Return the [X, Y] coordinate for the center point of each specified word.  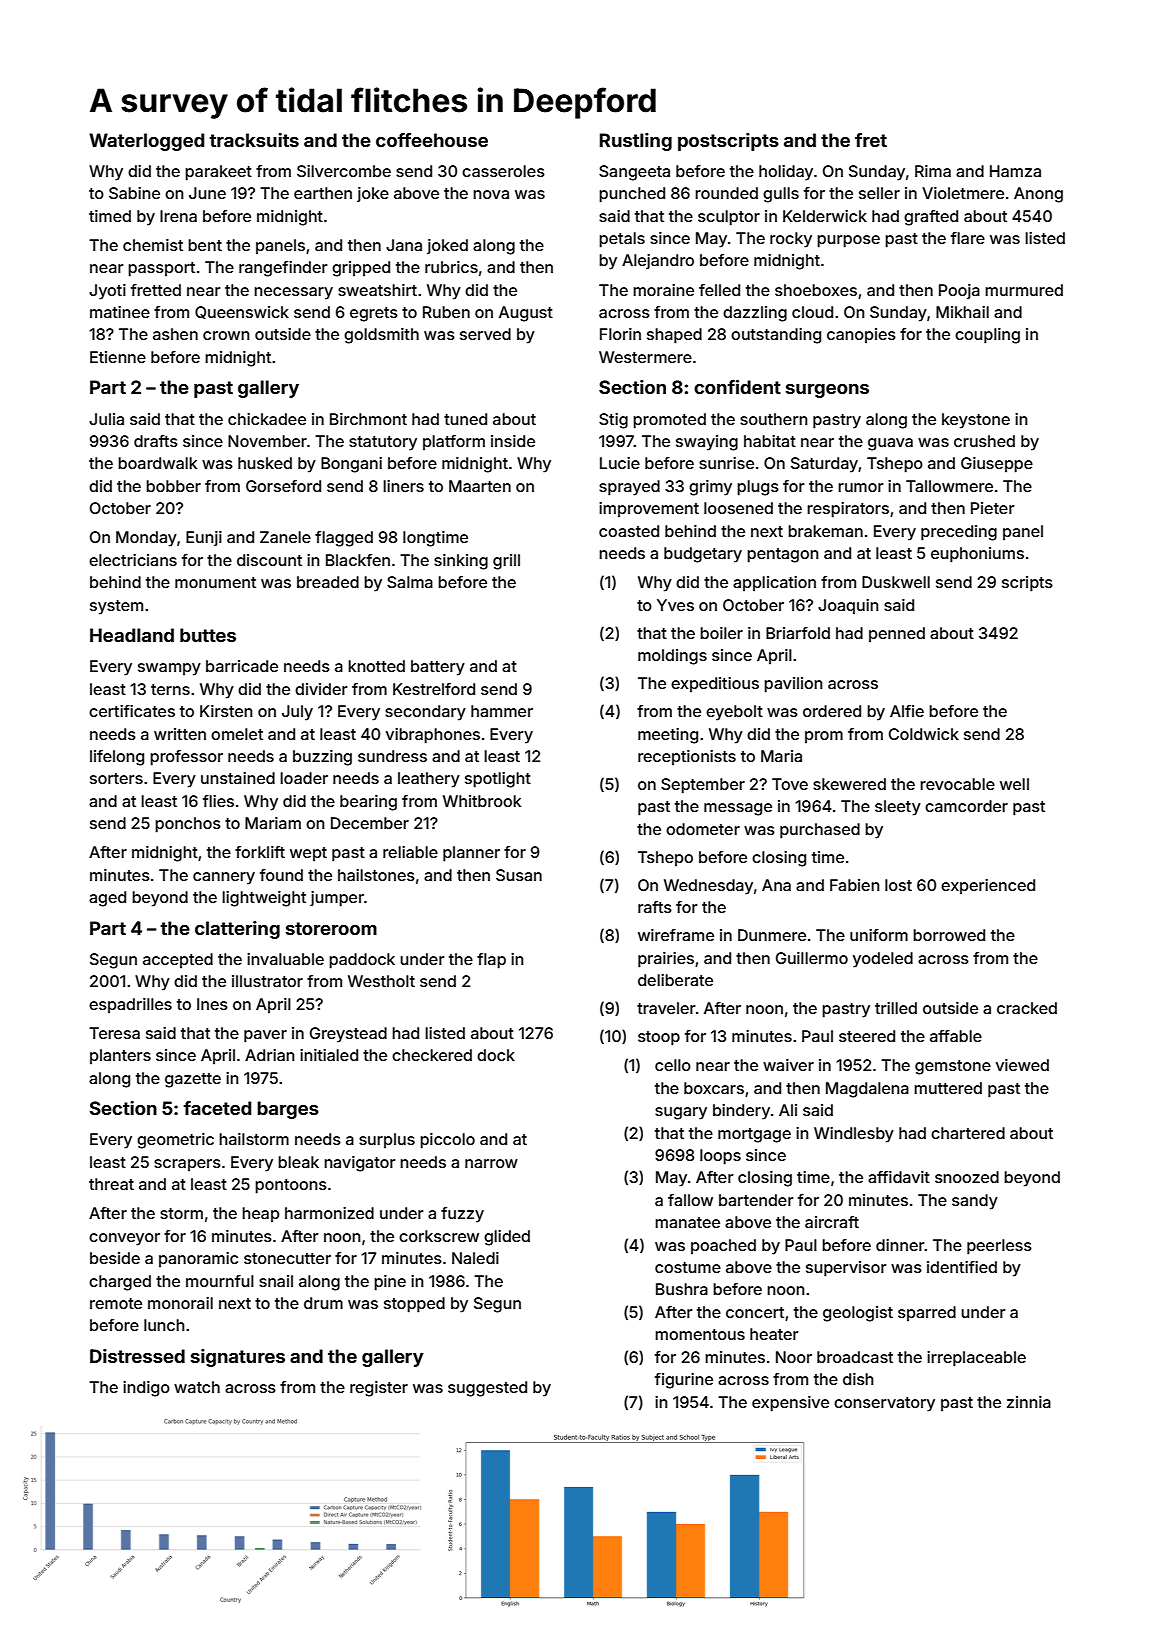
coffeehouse [432, 140]
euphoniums [977, 555]
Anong [1038, 195]
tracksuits [254, 140]
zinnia [1029, 1402]
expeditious [715, 684]
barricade [242, 666]
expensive [790, 1404]
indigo [146, 1389]
